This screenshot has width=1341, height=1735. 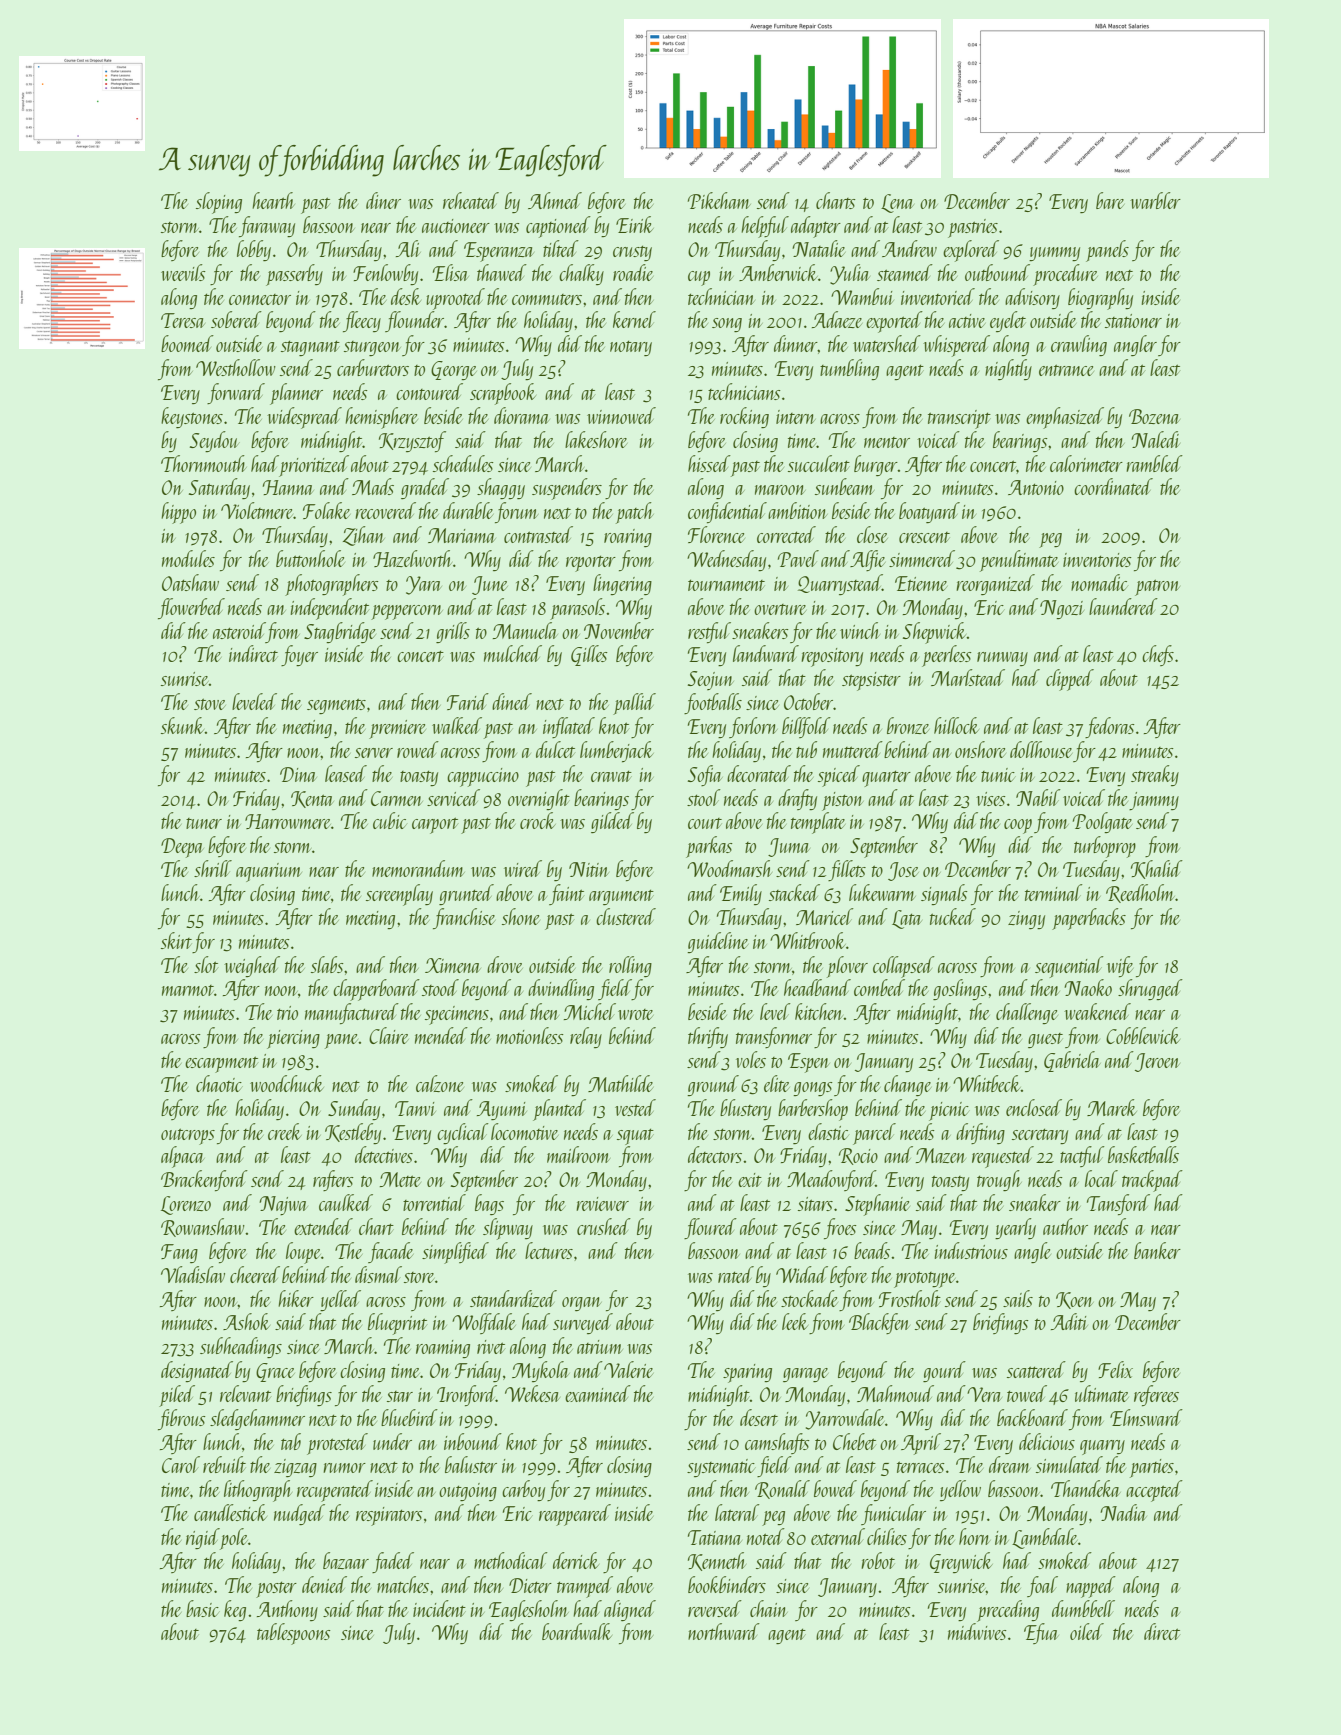 I want to click on wrote, so click(x=635, y=1014).
